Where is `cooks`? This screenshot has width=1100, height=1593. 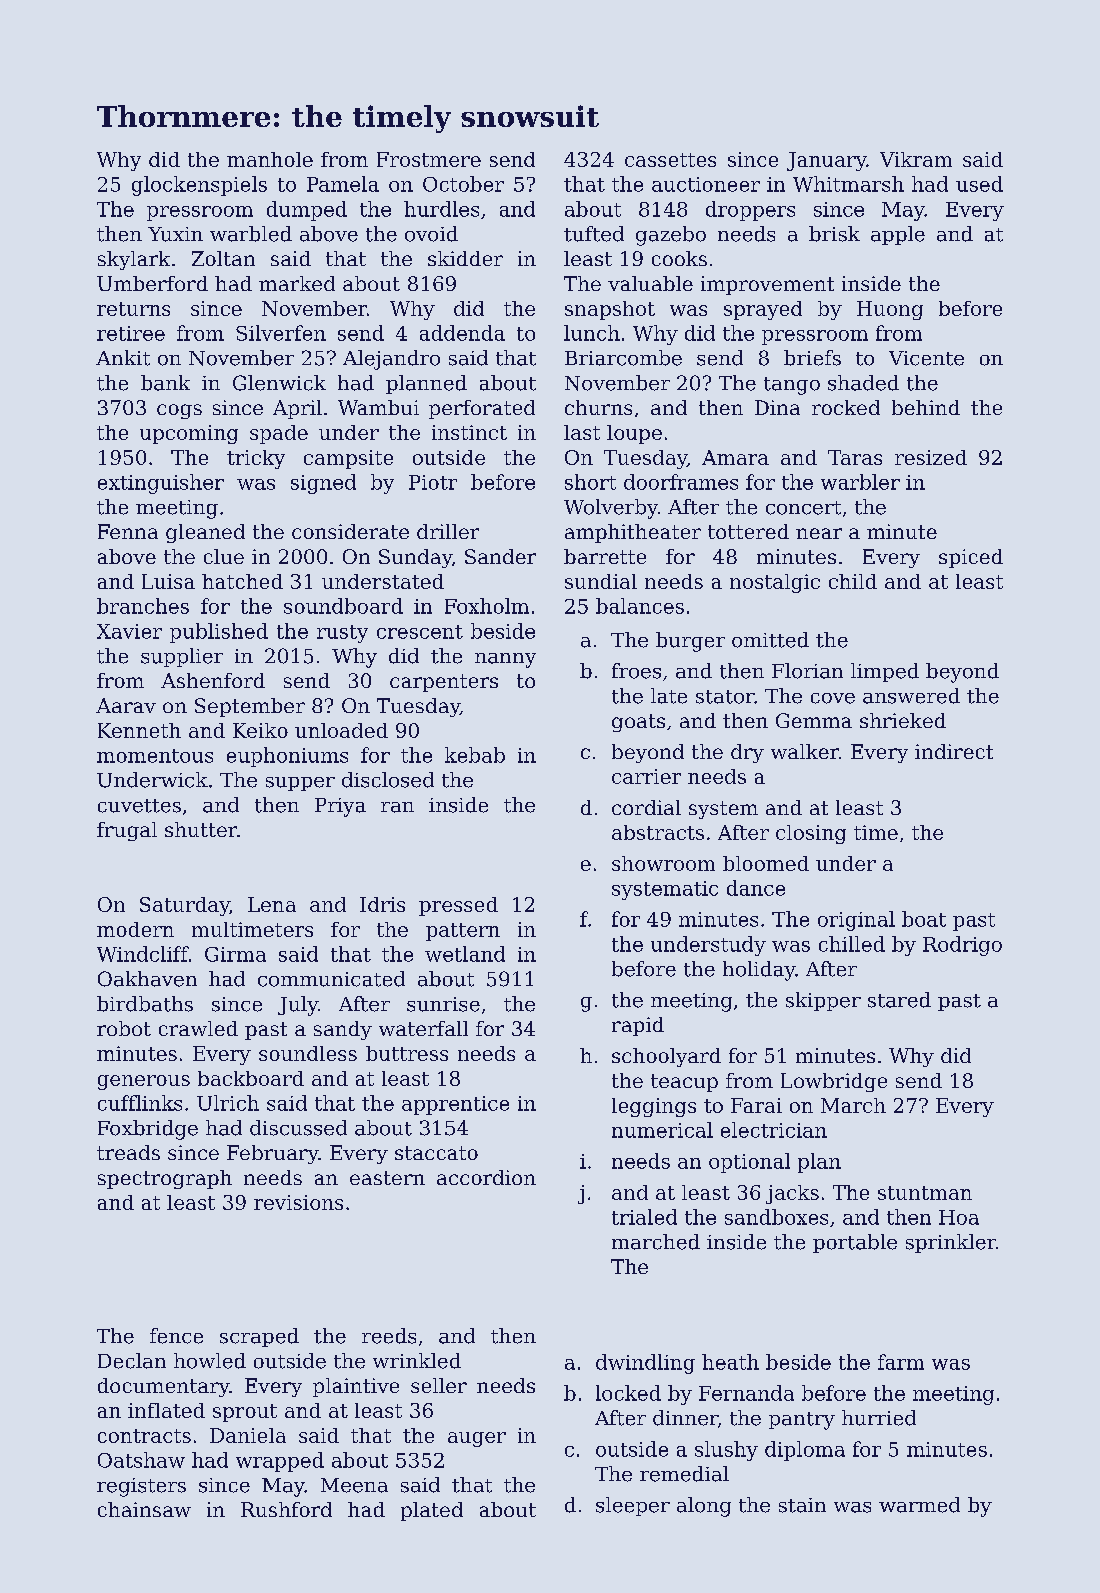 cooks is located at coordinates (679, 258).
